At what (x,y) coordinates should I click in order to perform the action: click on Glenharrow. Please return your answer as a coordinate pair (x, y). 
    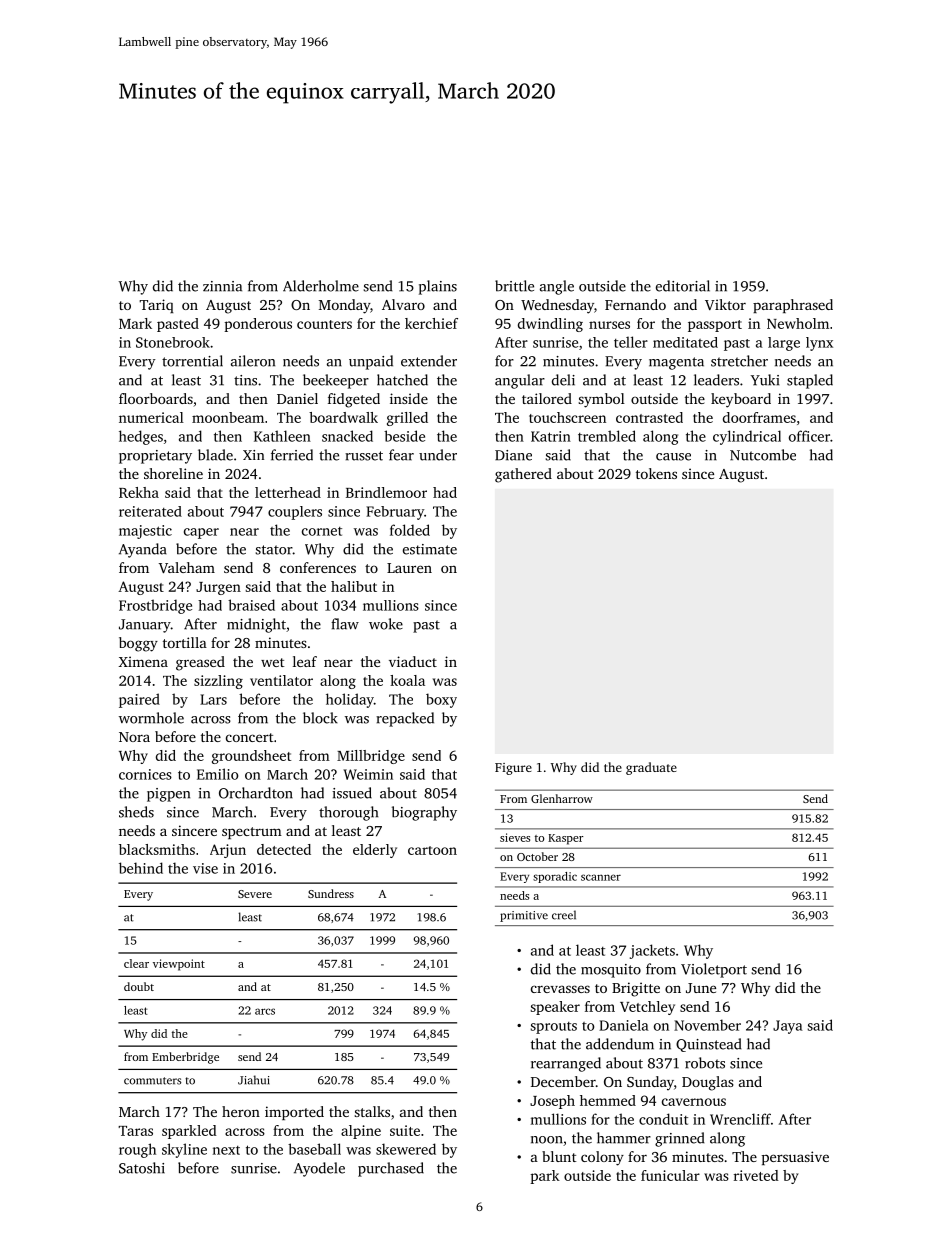
    Looking at the image, I should click on (562, 798).
